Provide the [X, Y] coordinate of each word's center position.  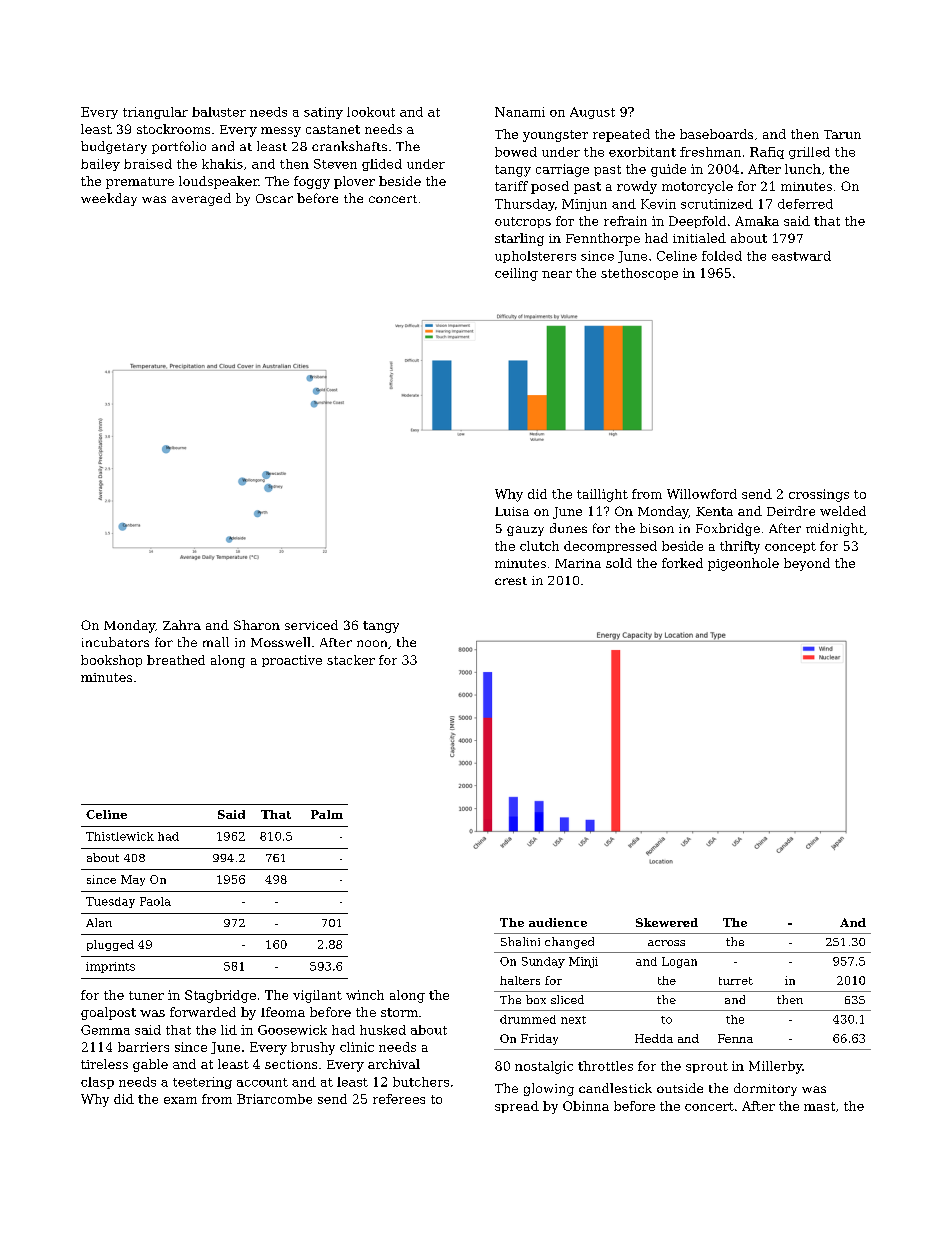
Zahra [182, 625]
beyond [807, 564]
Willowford [702, 494]
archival [394, 1064]
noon [372, 643]
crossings [819, 495]
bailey [100, 165]
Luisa [512, 511]
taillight [602, 495]
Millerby [775, 1067]
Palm [327, 814]
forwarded [203, 1012]
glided [382, 165]
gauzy [525, 531]
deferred [805, 204]
